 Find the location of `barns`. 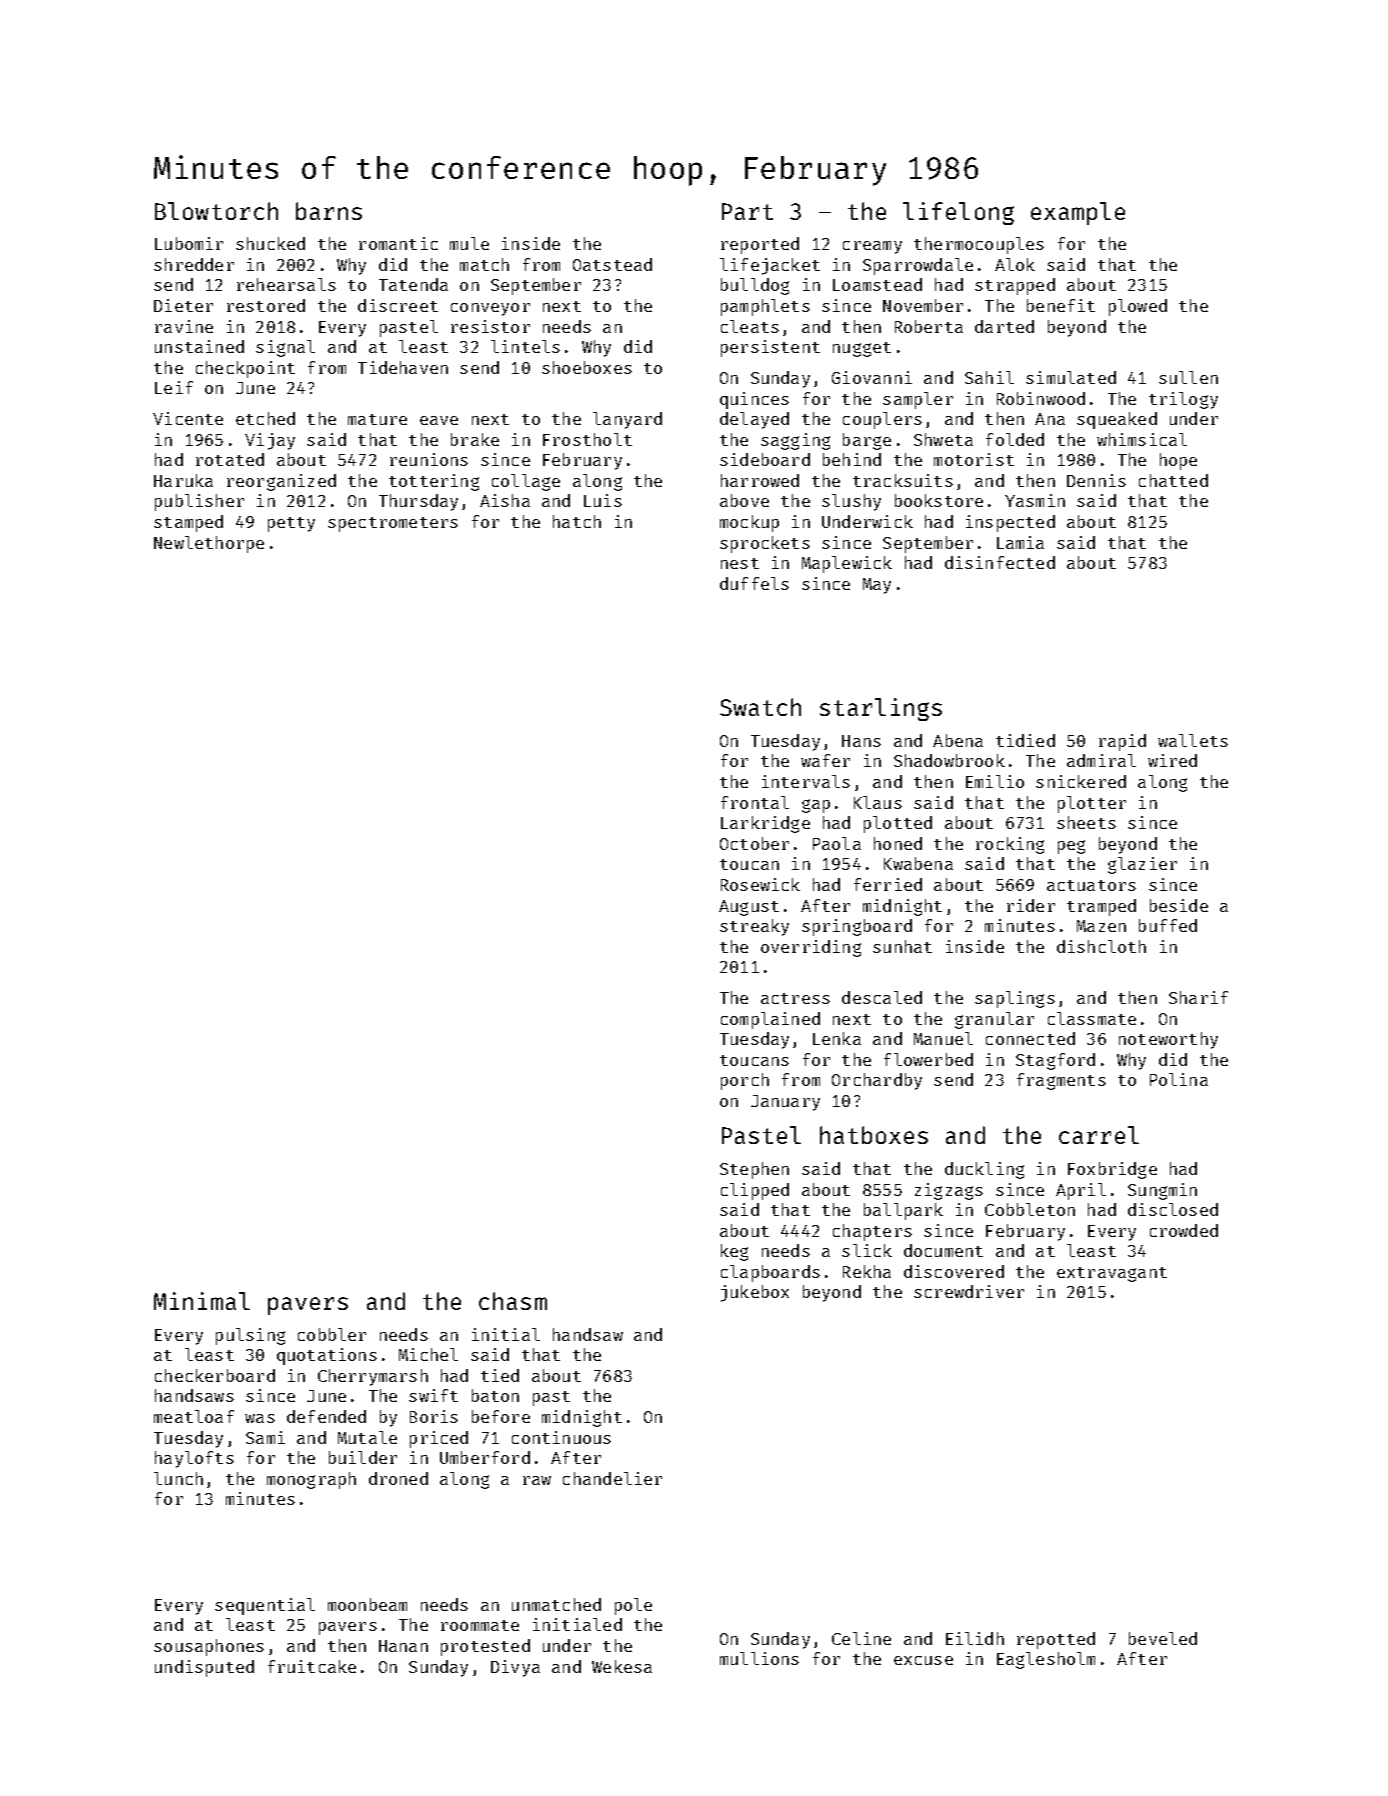

barns is located at coordinates (329, 211).
